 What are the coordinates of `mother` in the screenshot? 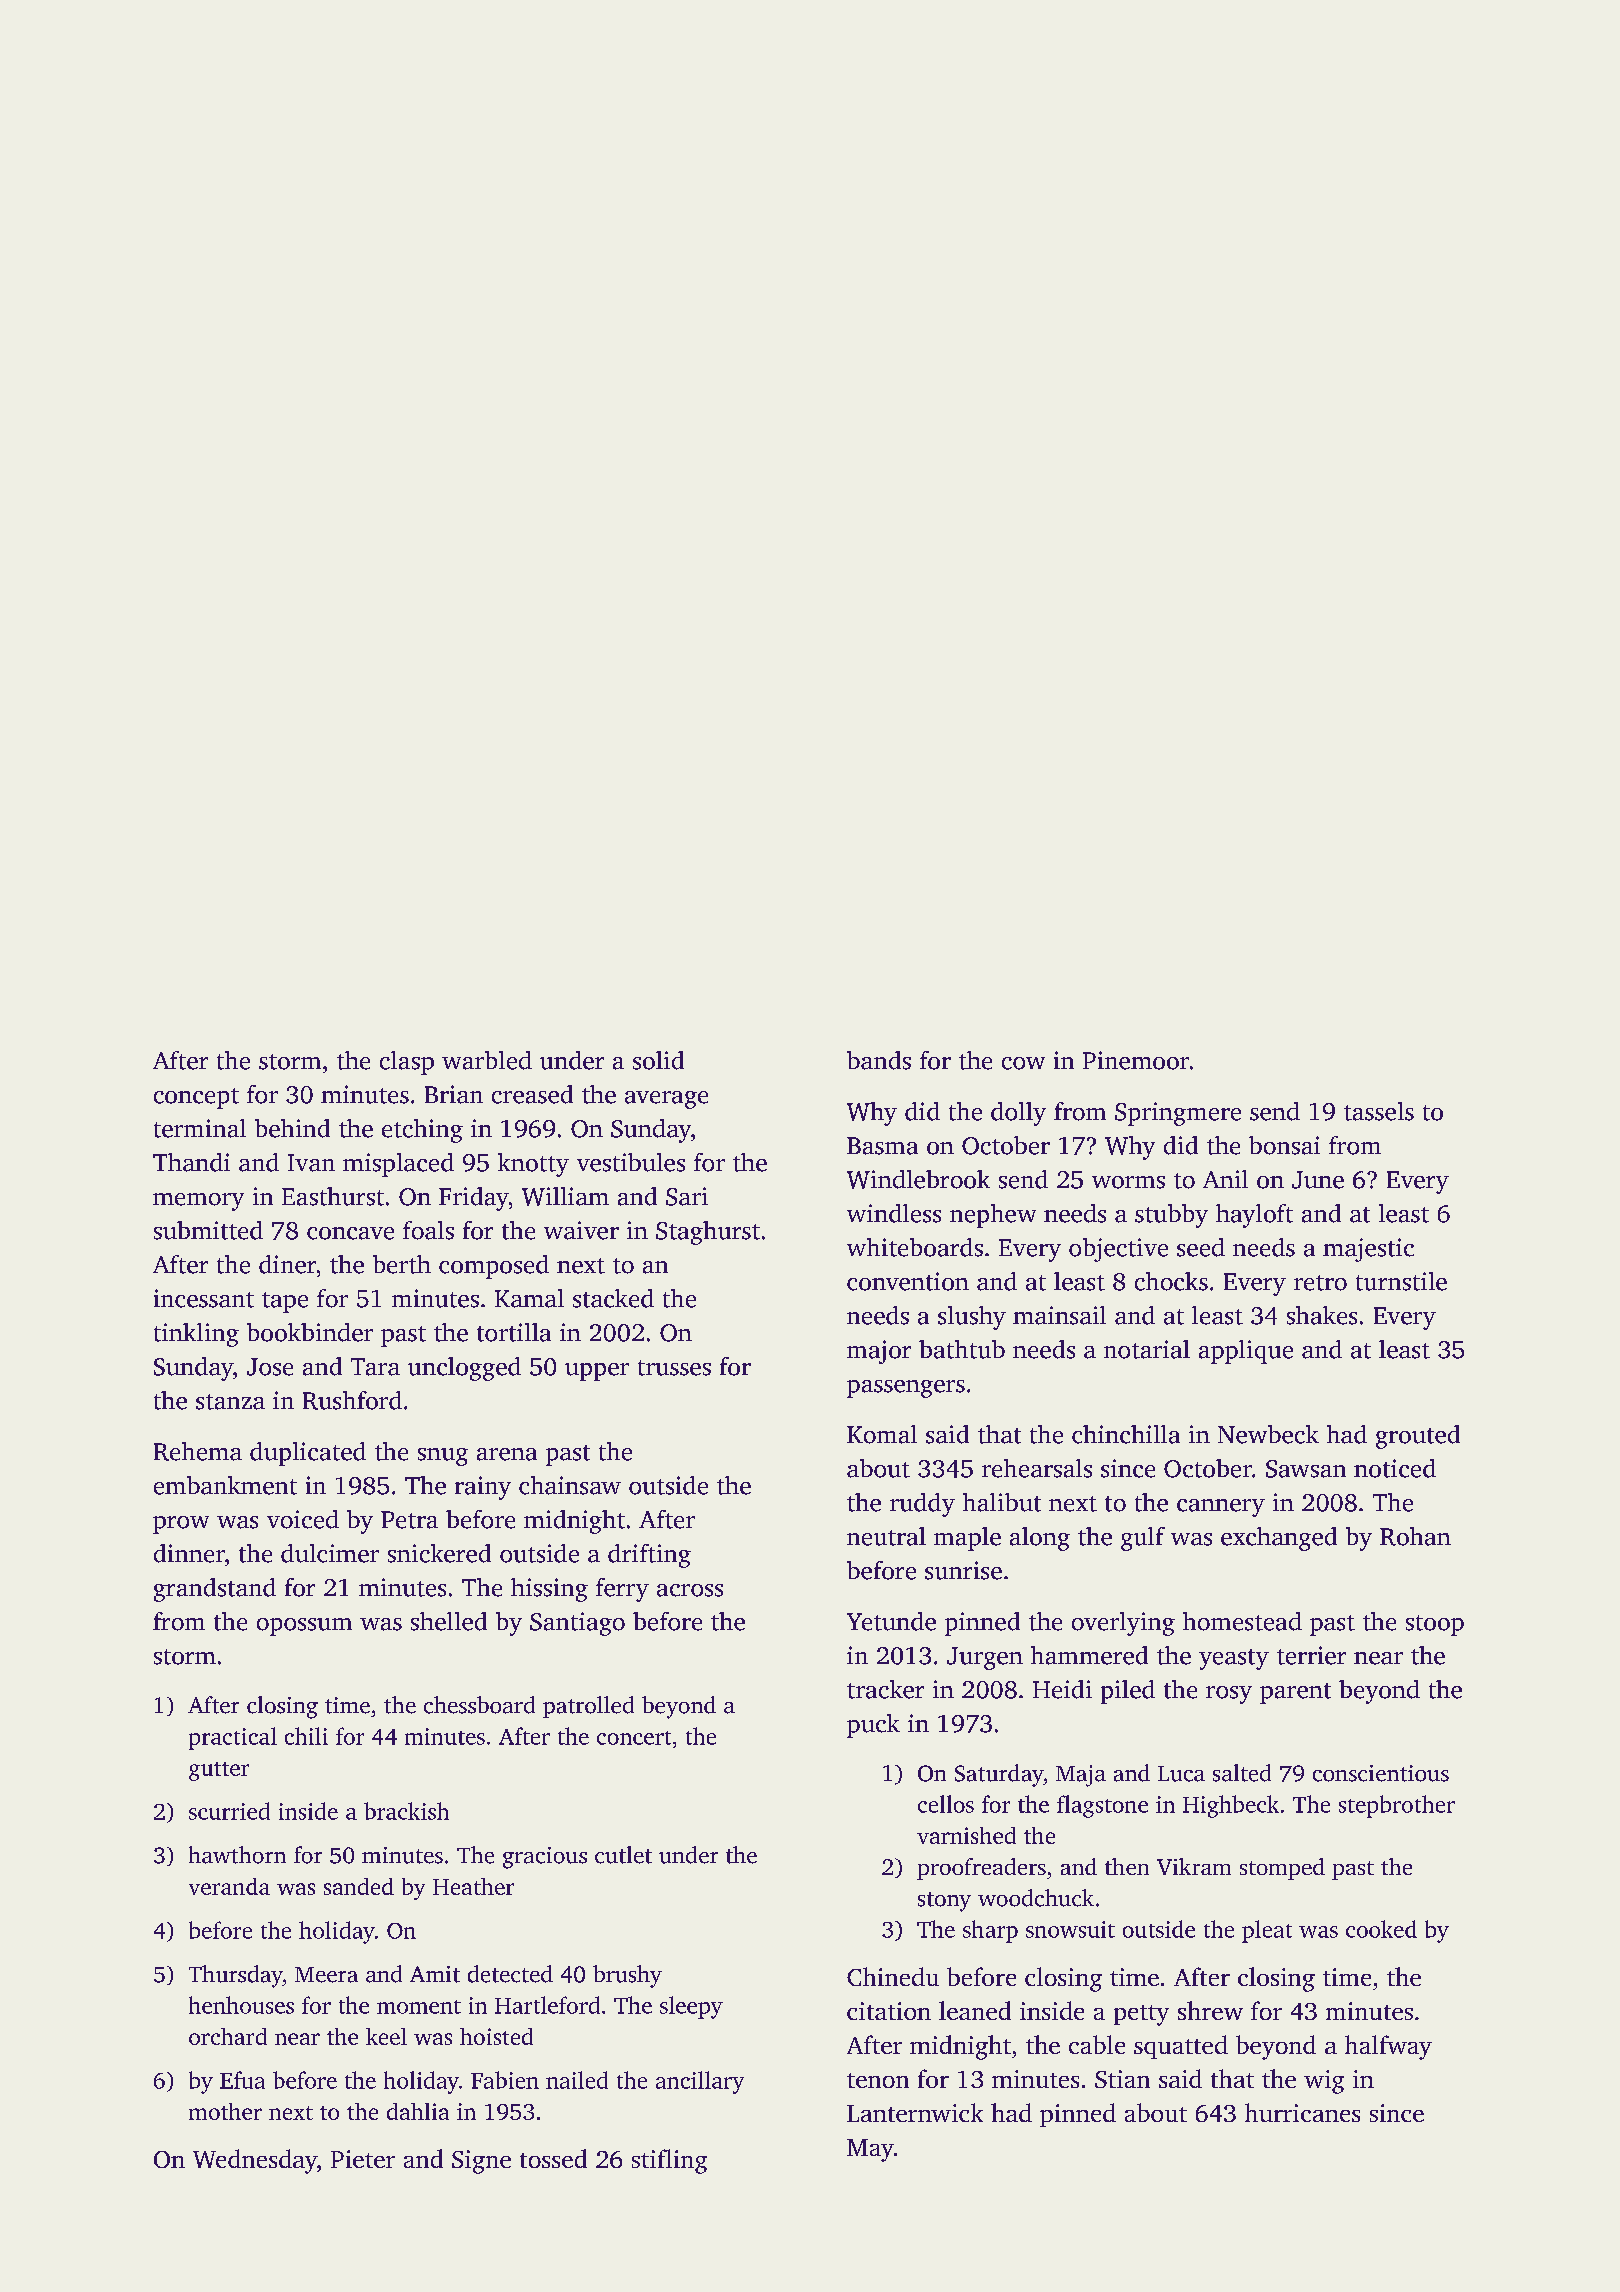 It's located at (225, 2111).
